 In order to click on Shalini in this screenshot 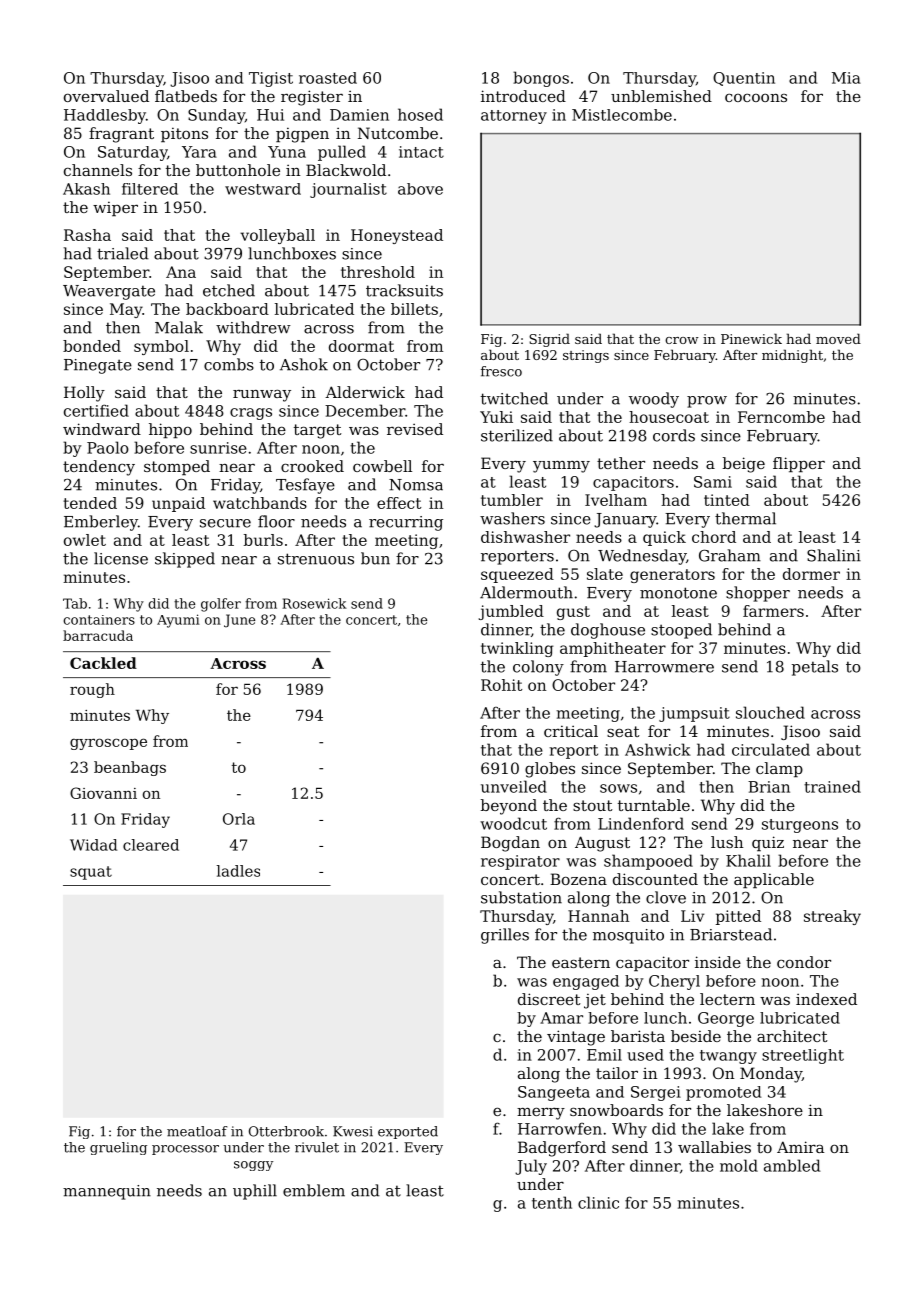, I will do `click(834, 555)`.
